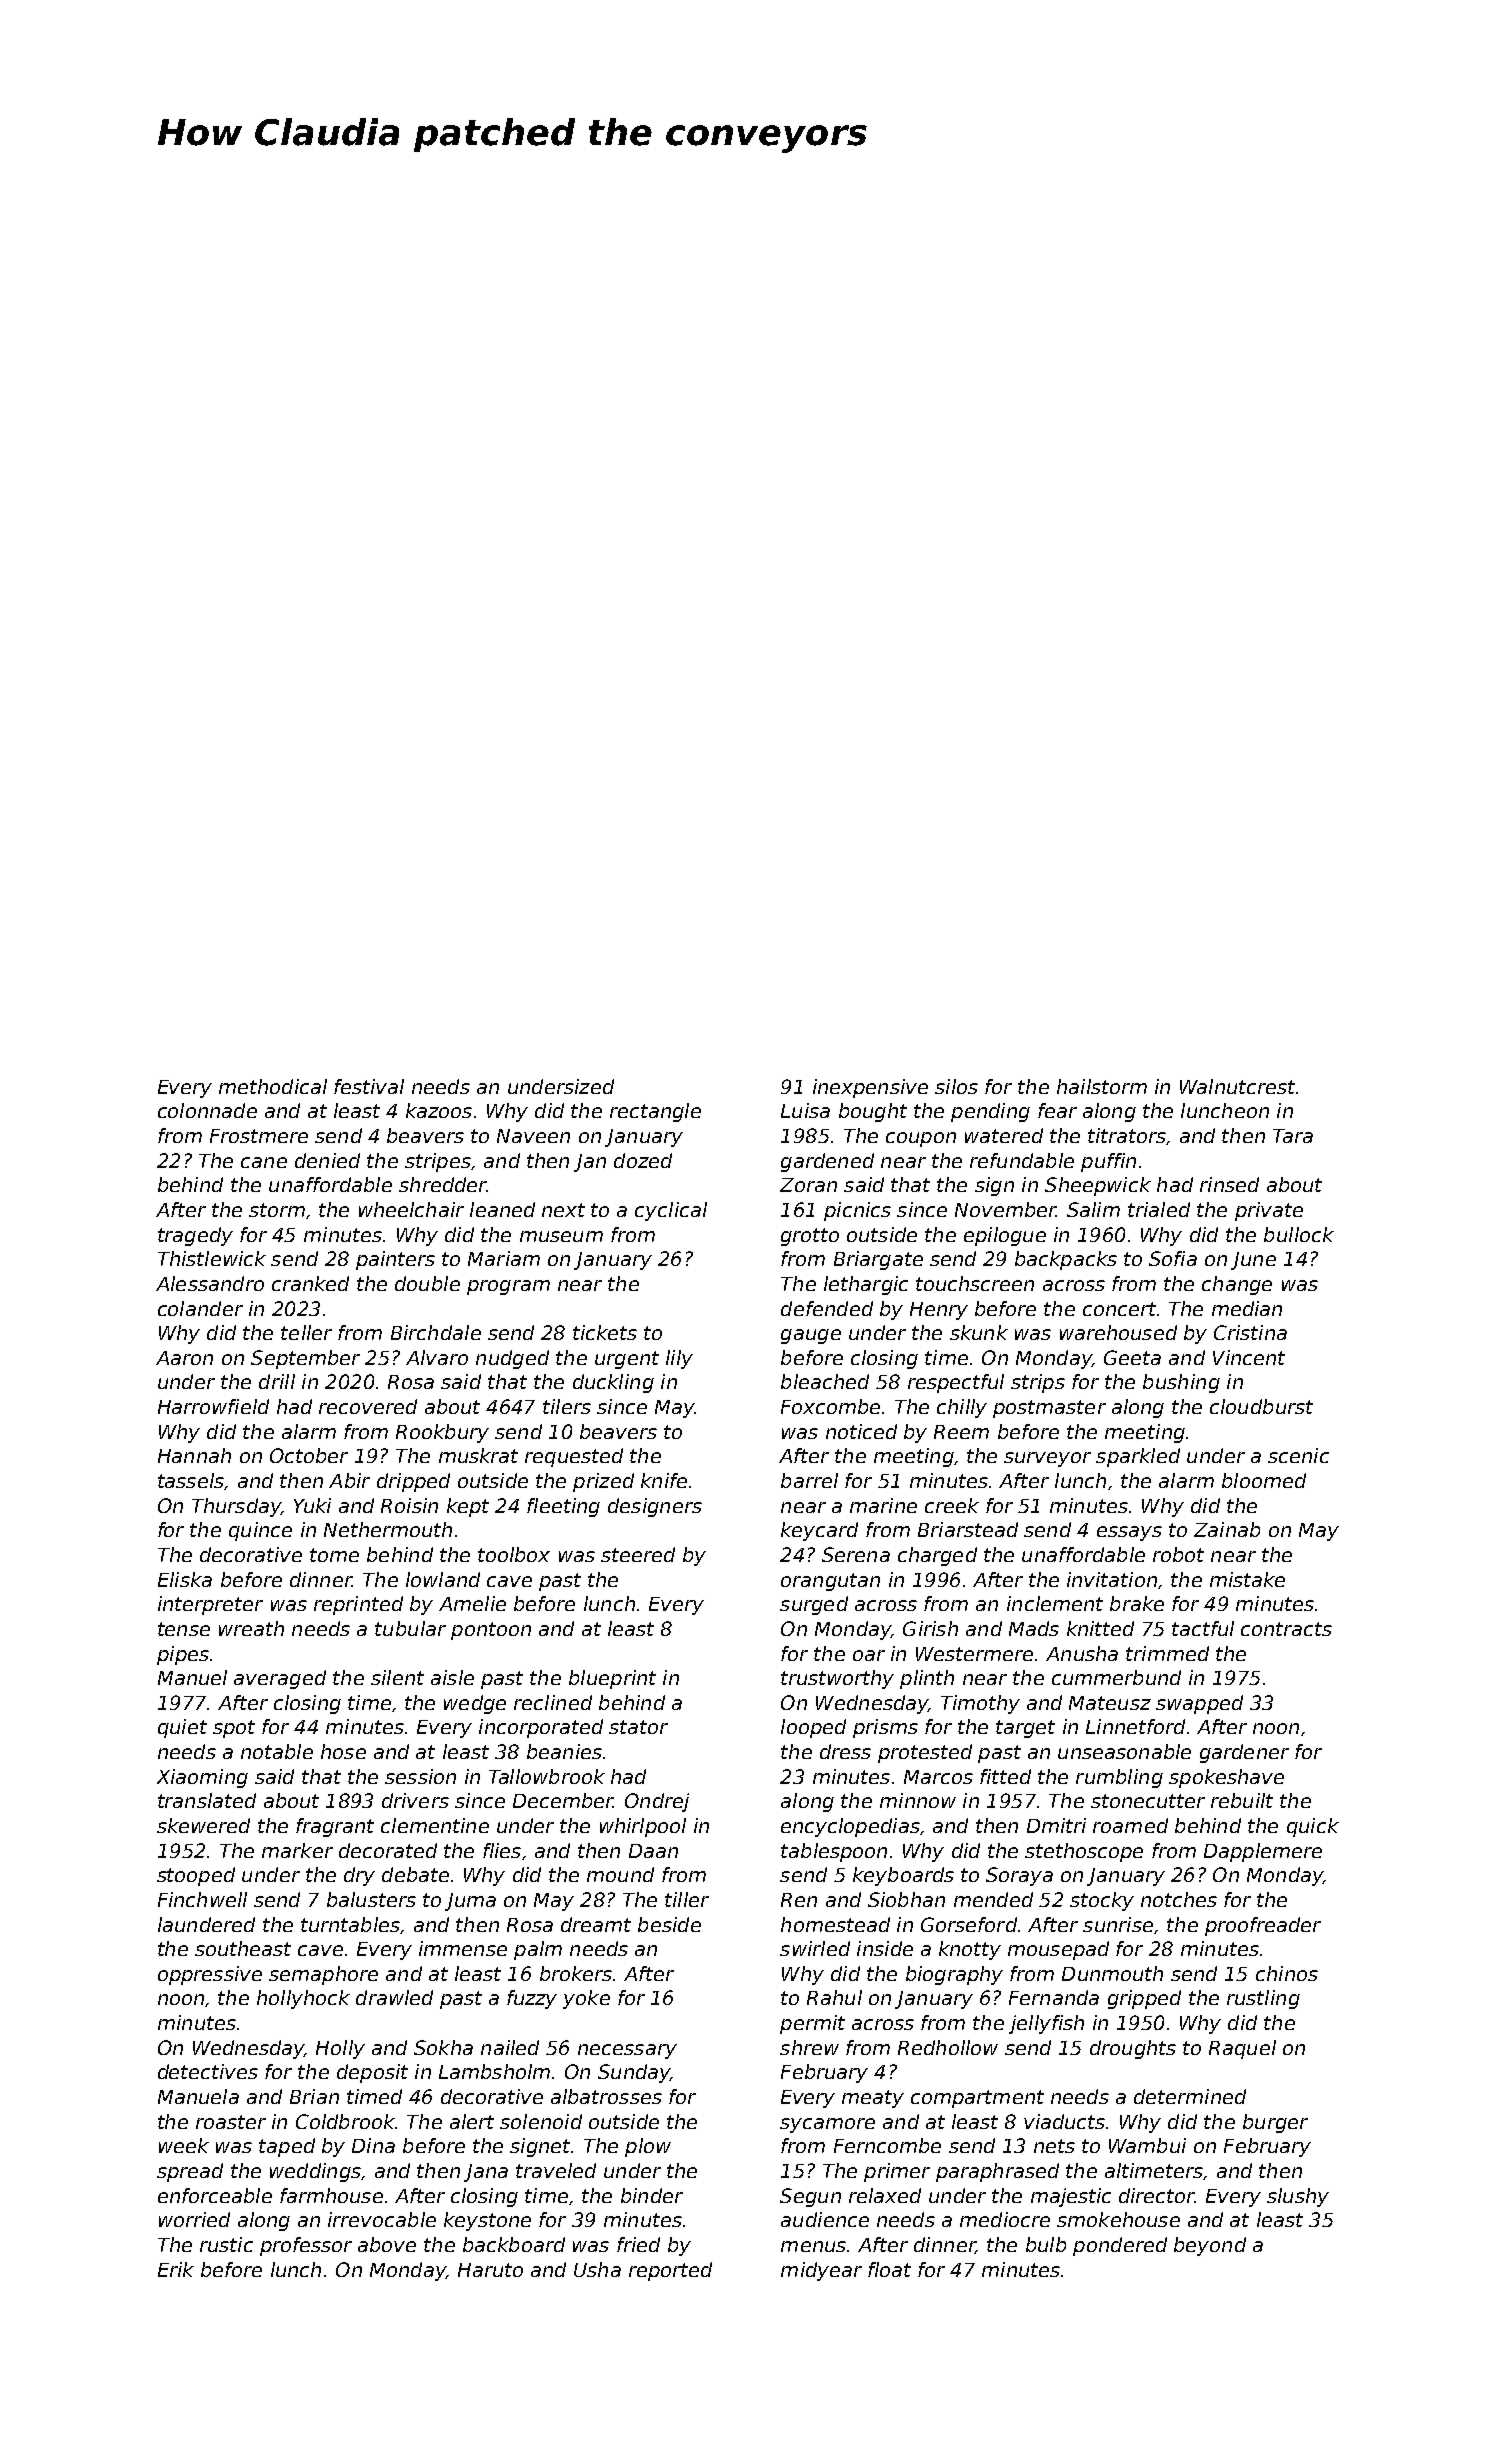  Describe the element at coordinates (1237, 1086) in the document. I see `Walnutcrest` at that location.
